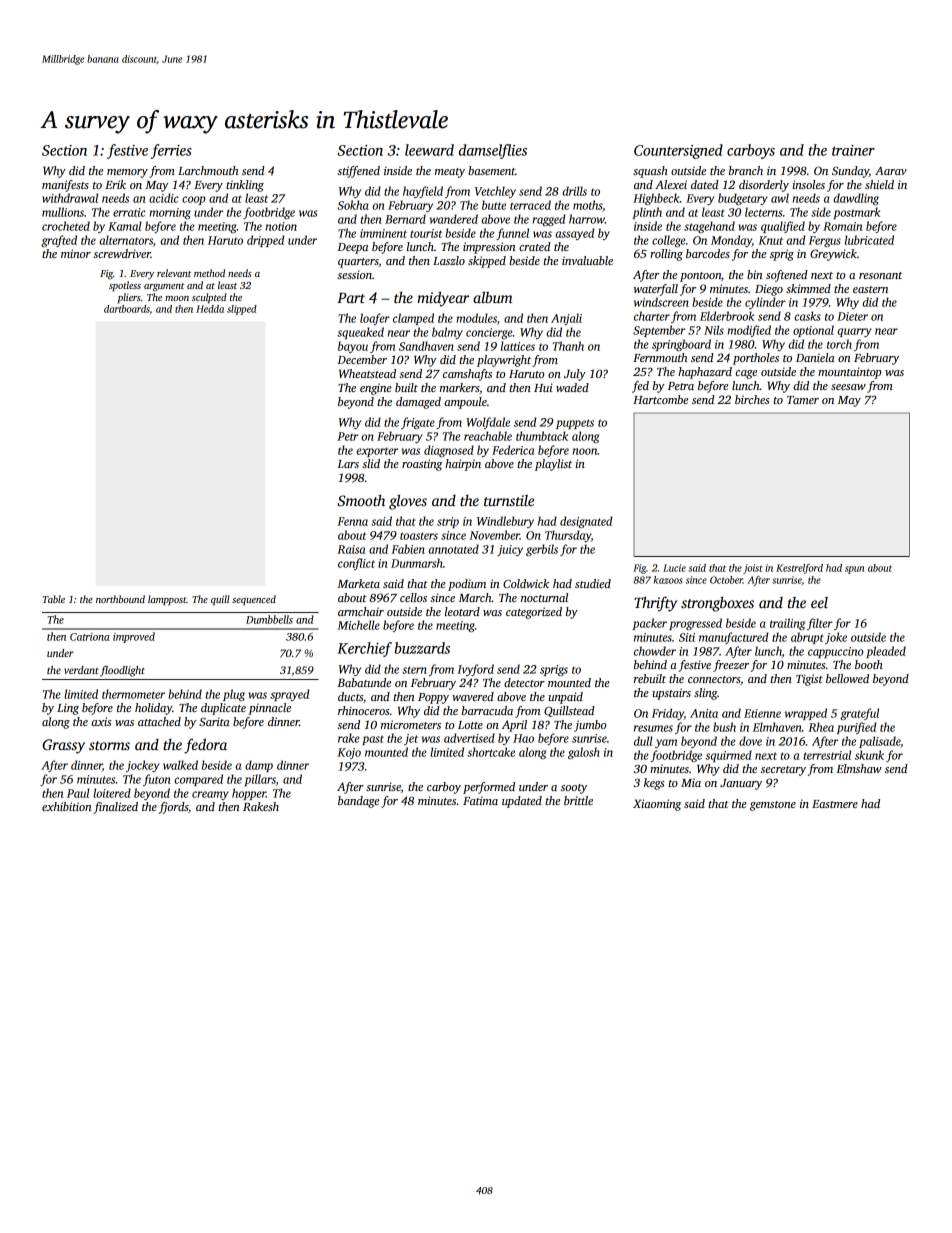  Describe the element at coordinates (678, 151) in the document. I see `Countersigned` at that location.
